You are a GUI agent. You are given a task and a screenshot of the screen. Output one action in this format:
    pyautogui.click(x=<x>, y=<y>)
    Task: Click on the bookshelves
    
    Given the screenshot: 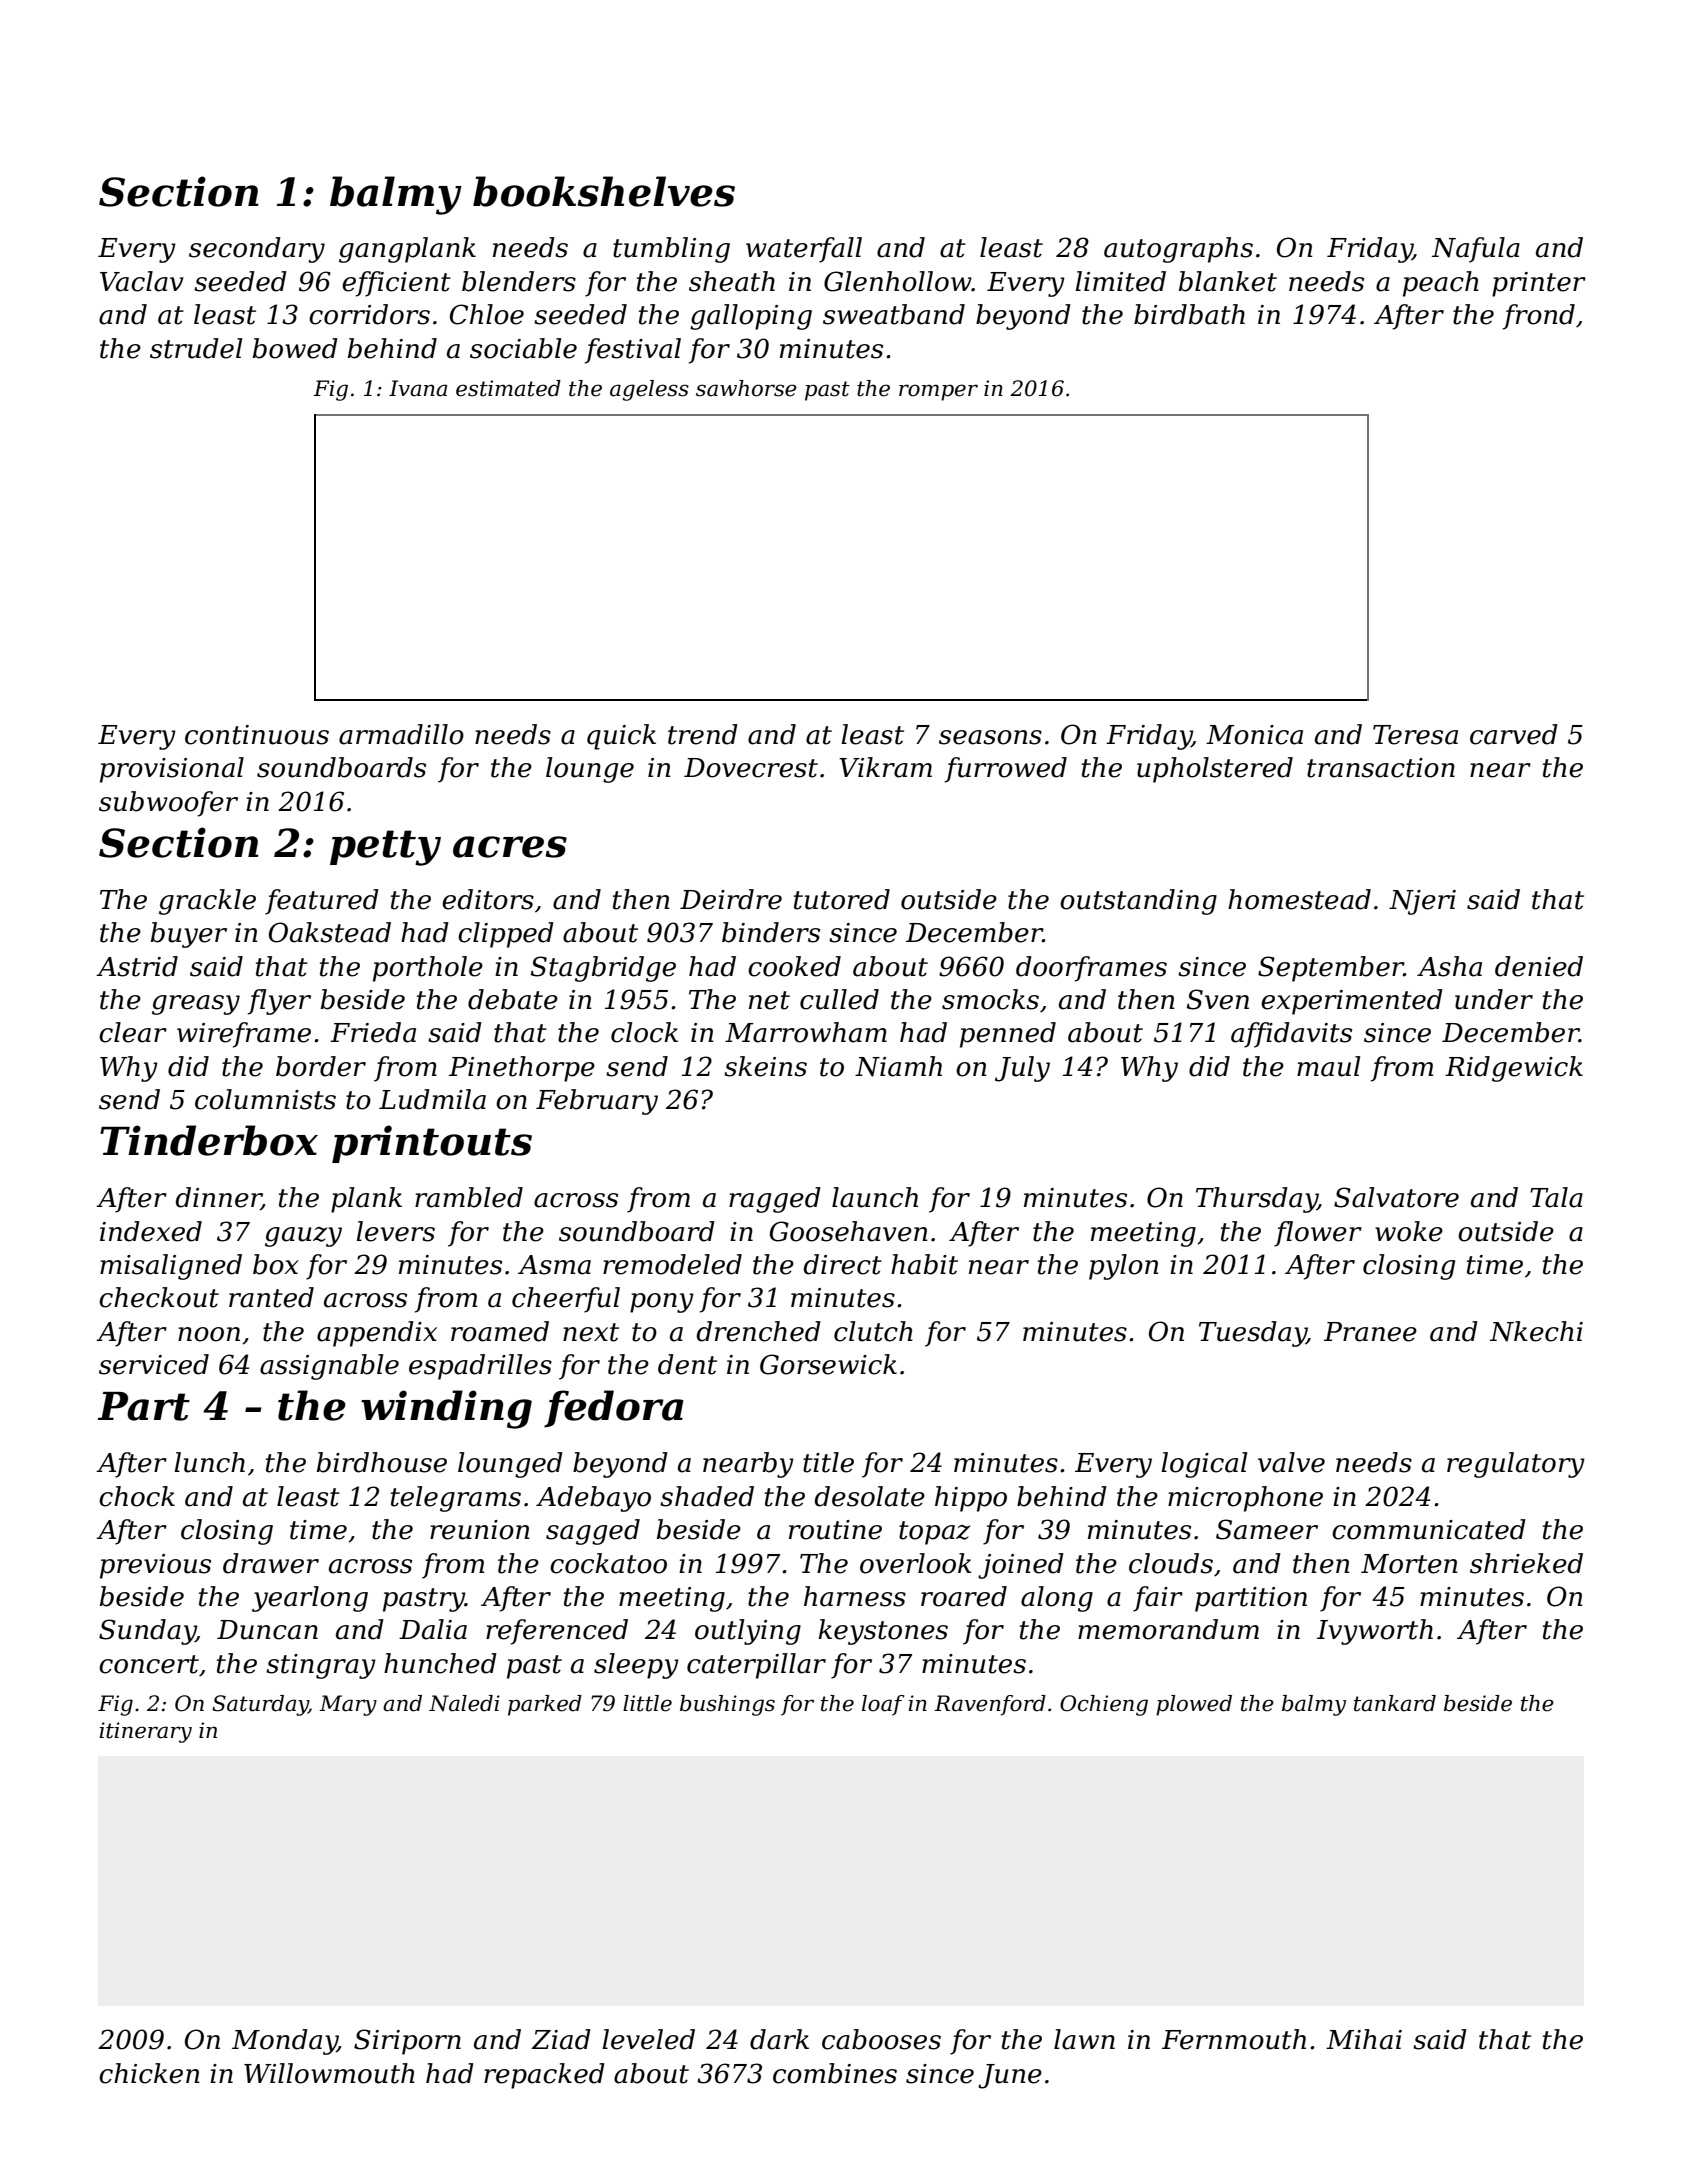 What is the action you would take?
    pyautogui.click(x=604, y=191)
